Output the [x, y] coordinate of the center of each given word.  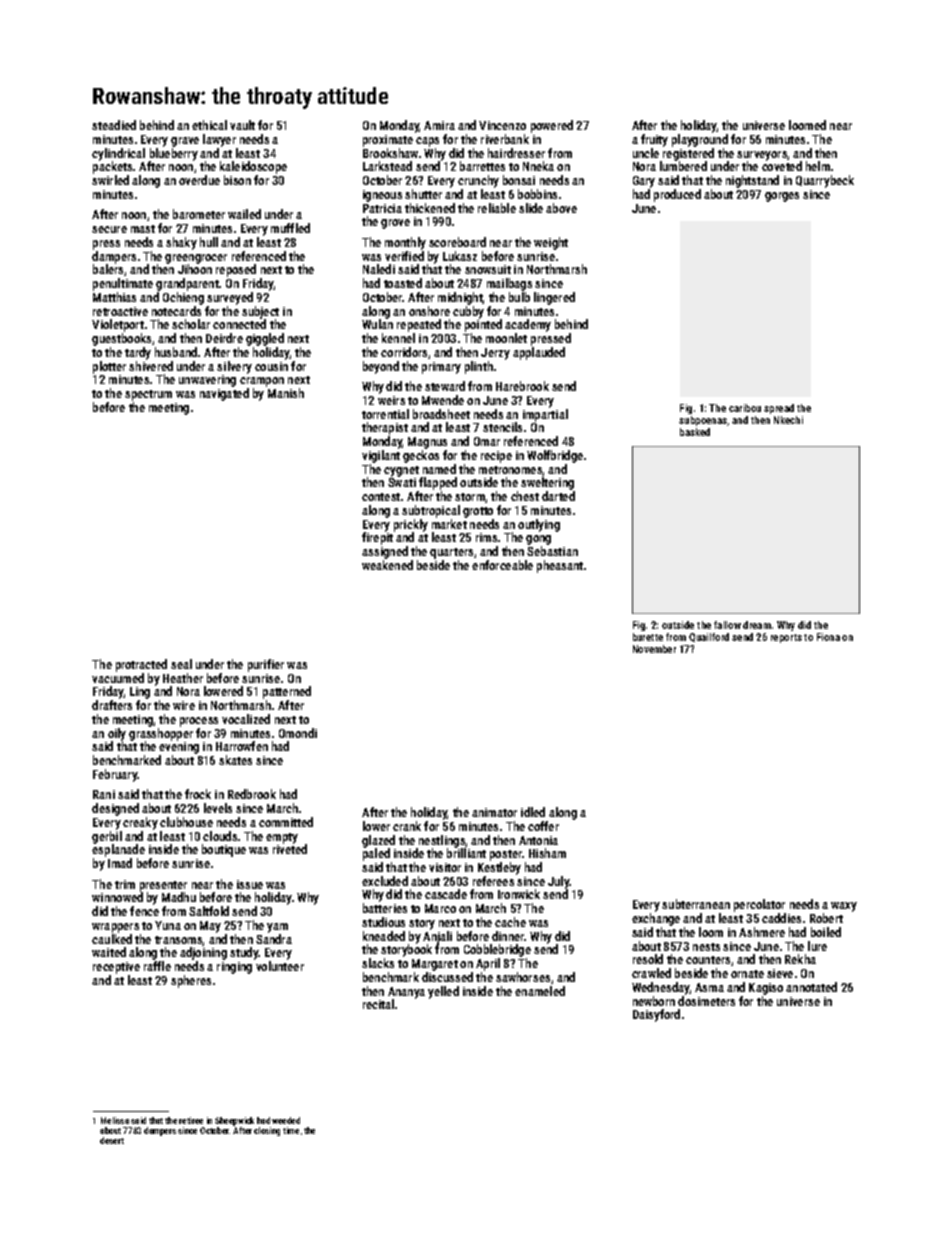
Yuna [168, 925]
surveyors [762, 156]
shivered [151, 366]
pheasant [560, 566]
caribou [745, 408]
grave [185, 142]
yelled [443, 992]
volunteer [280, 966]
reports [786, 638]
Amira [439, 125]
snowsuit [488, 269]
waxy [844, 907]
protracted [141, 665]
